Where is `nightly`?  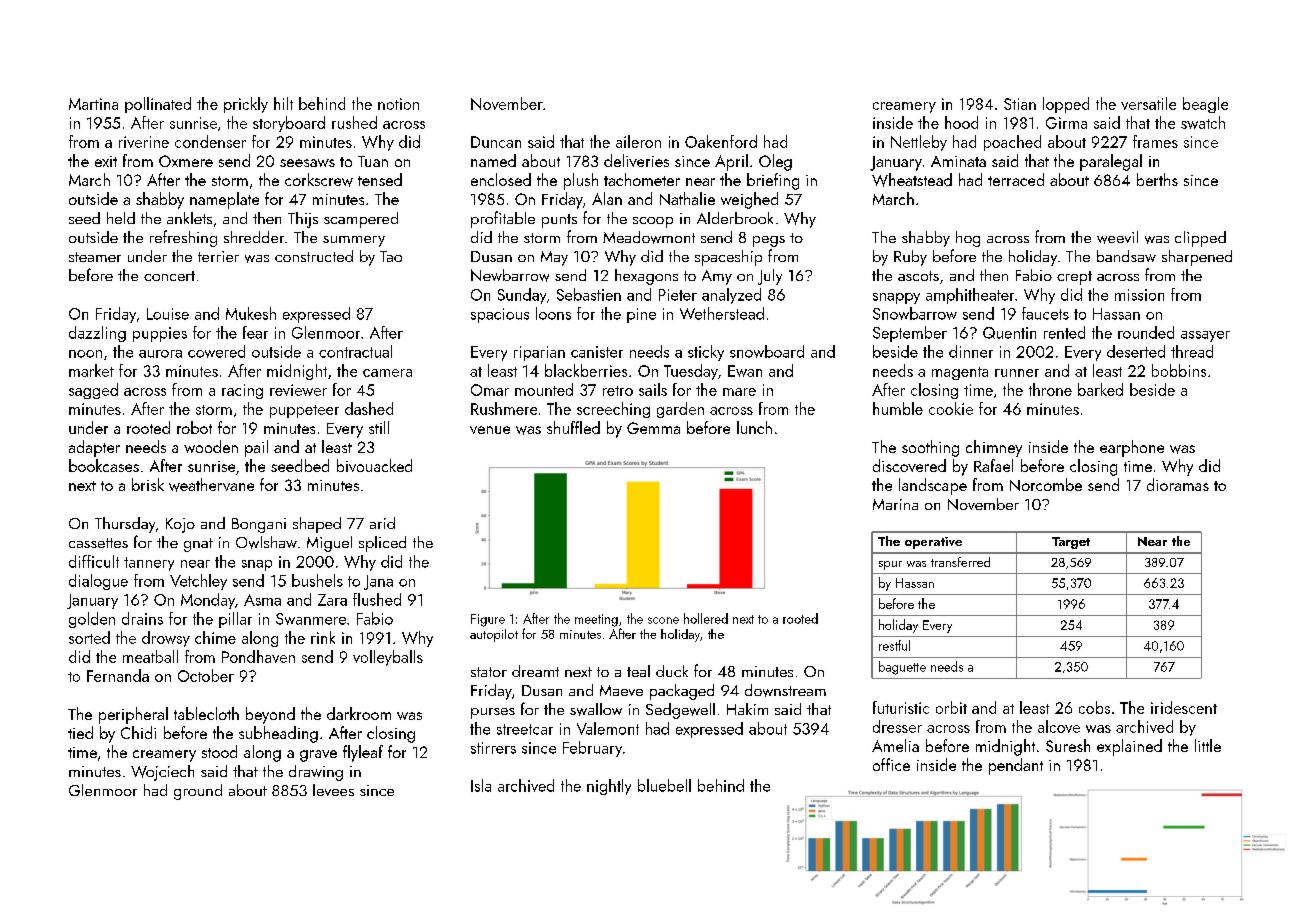
nightly is located at coordinates (609, 787).
